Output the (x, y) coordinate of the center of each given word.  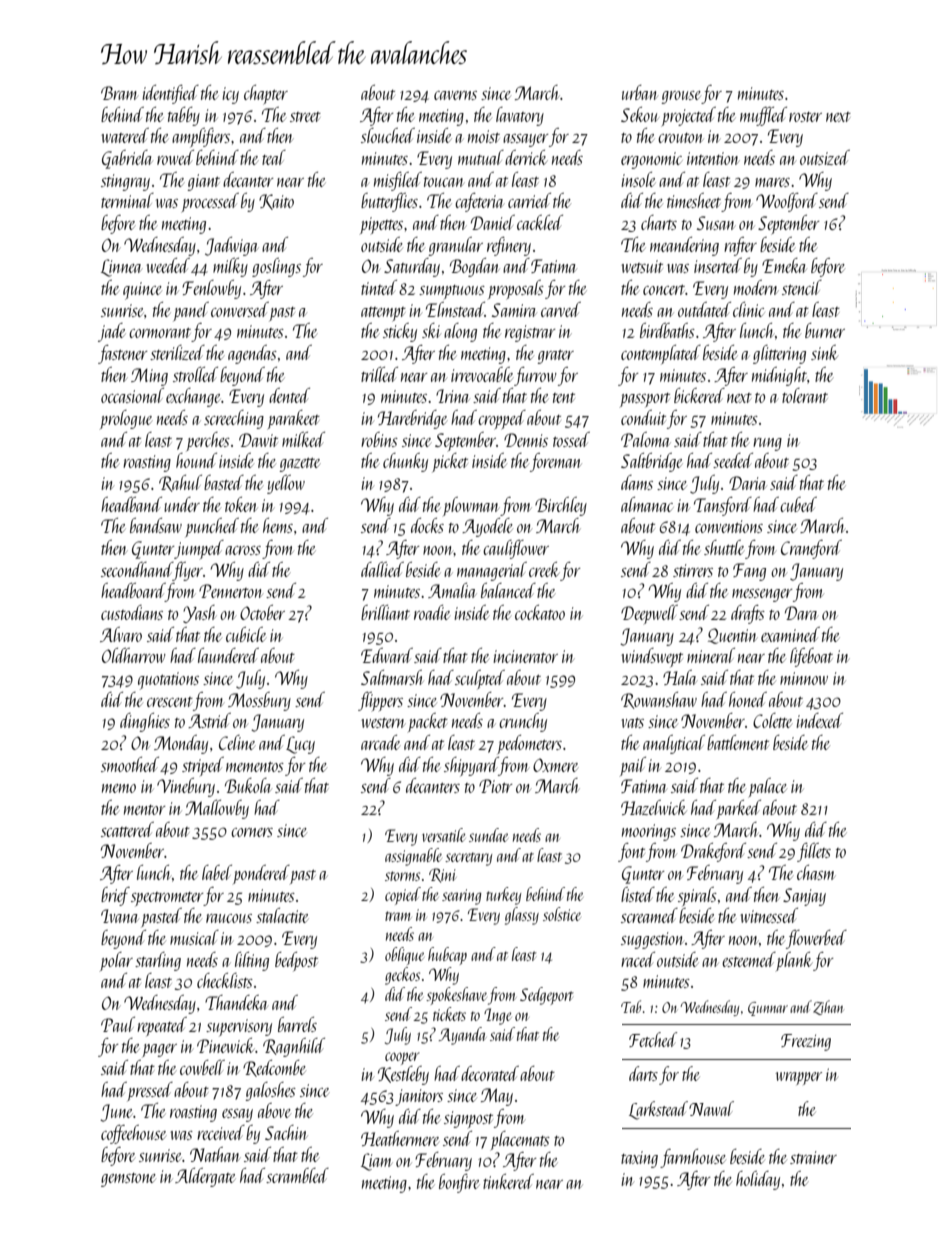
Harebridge (412, 419)
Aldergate (205, 1177)
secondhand (137, 569)
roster (805, 117)
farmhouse (693, 1158)
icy (230, 95)
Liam (376, 1162)
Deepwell (649, 614)
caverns (455, 95)
